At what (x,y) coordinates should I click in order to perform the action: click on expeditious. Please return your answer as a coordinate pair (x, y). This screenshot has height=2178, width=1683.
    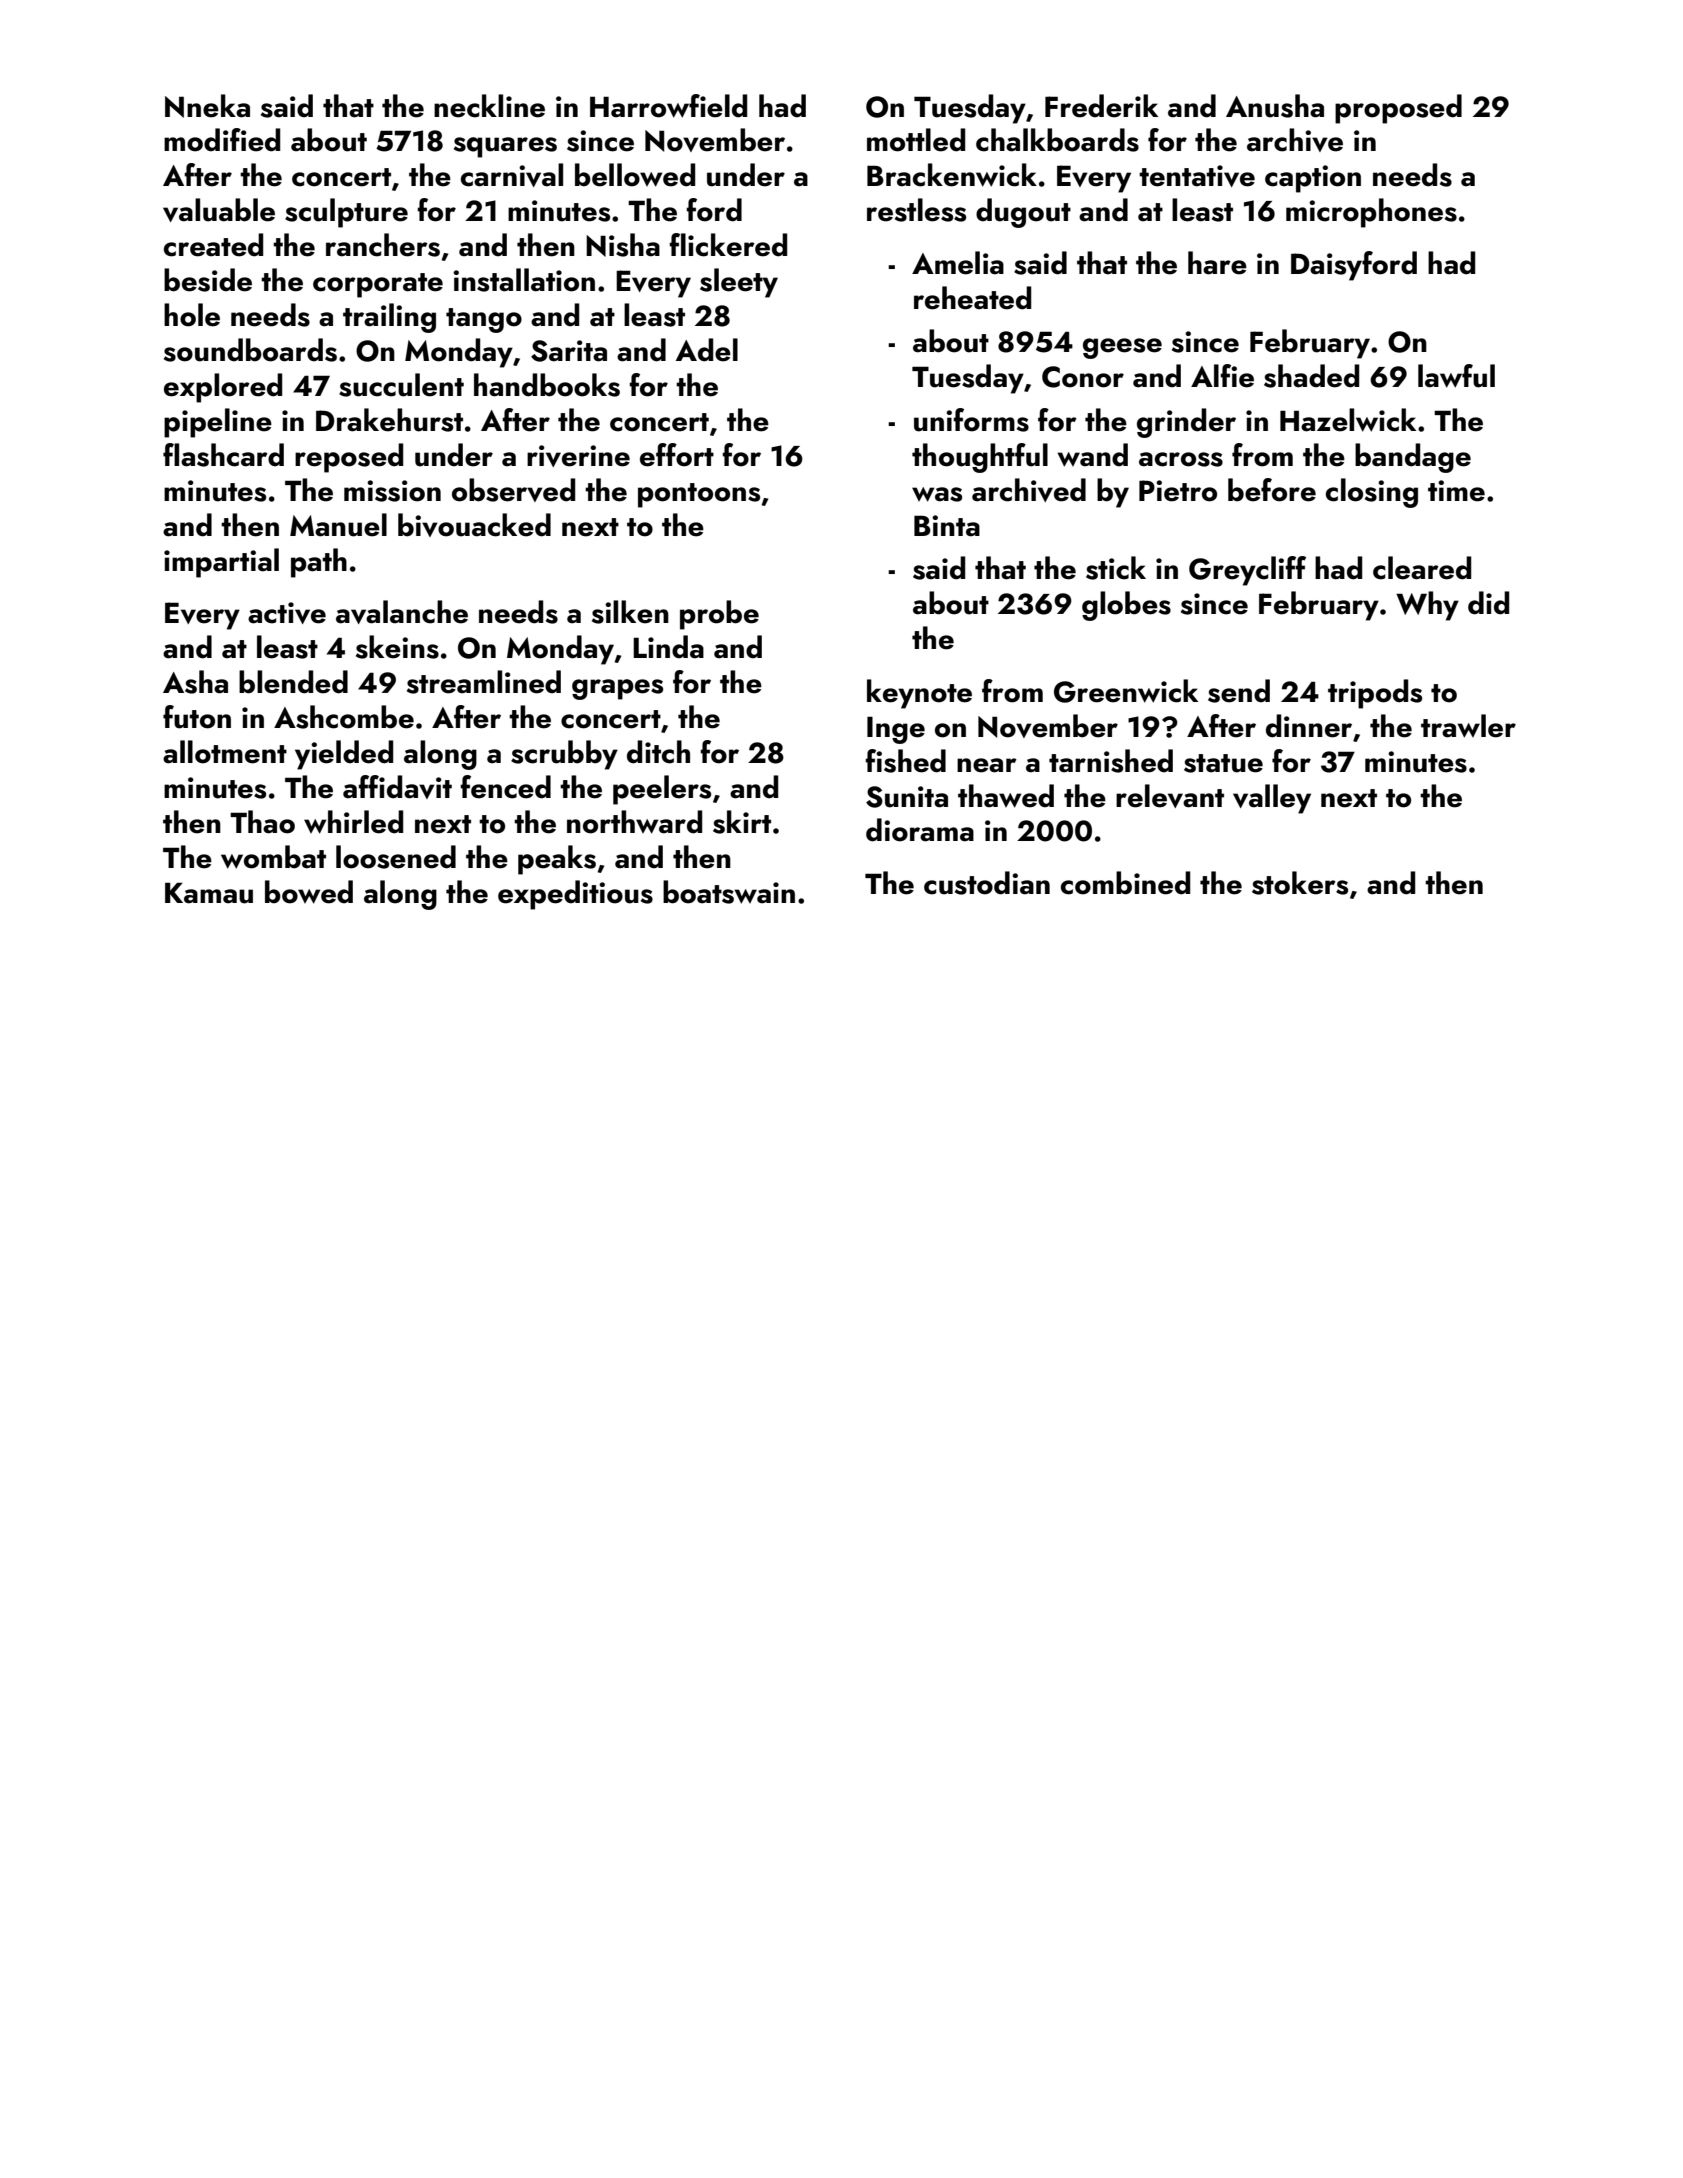
    Looking at the image, I should click on (575, 895).
